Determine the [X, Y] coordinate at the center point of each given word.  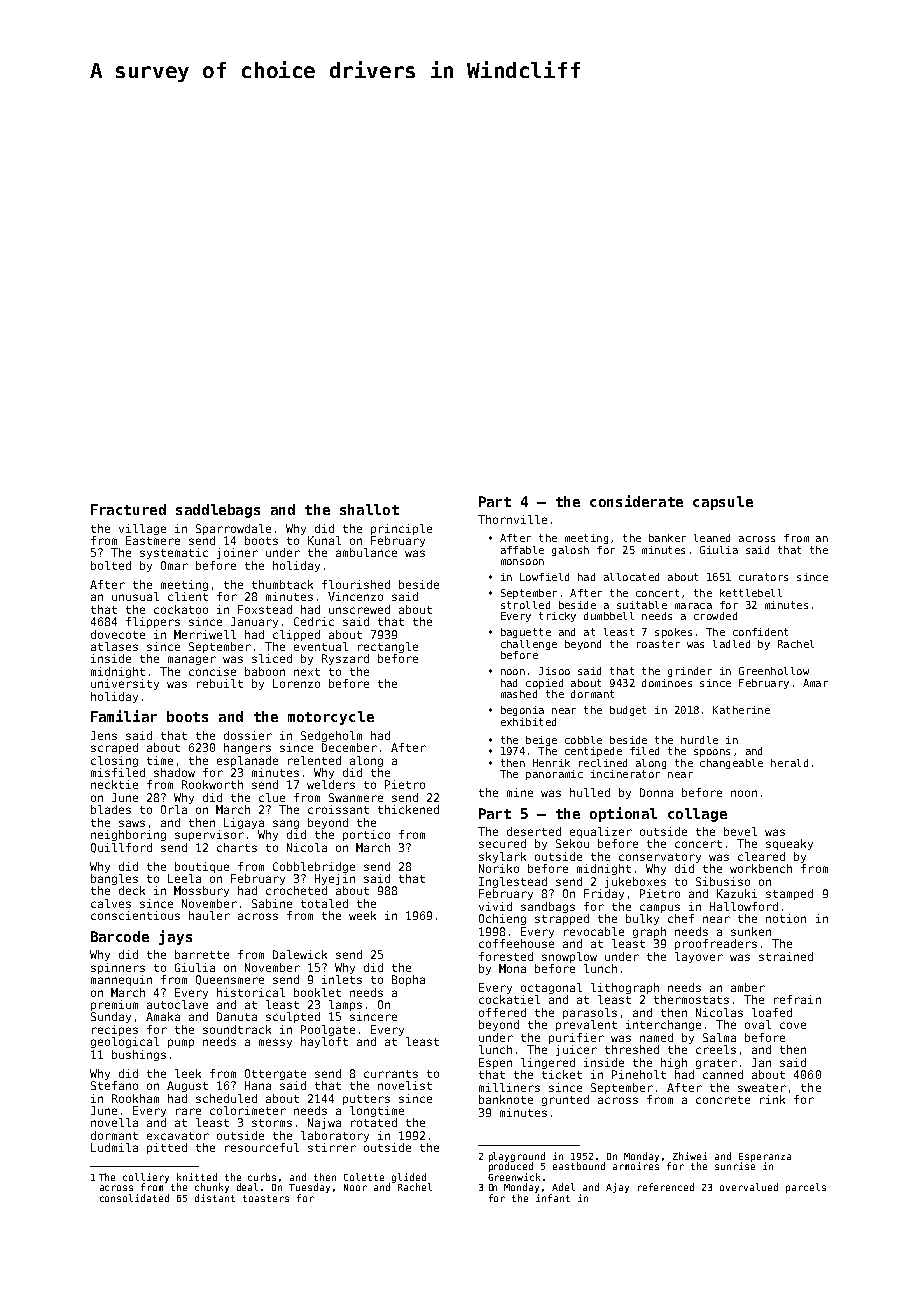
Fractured [128, 509]
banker [667, 538]
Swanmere [356, 797]
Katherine [741, 710]
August [187, 1086]
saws [132, 823]
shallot [369, 509]
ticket [562, 1074]
